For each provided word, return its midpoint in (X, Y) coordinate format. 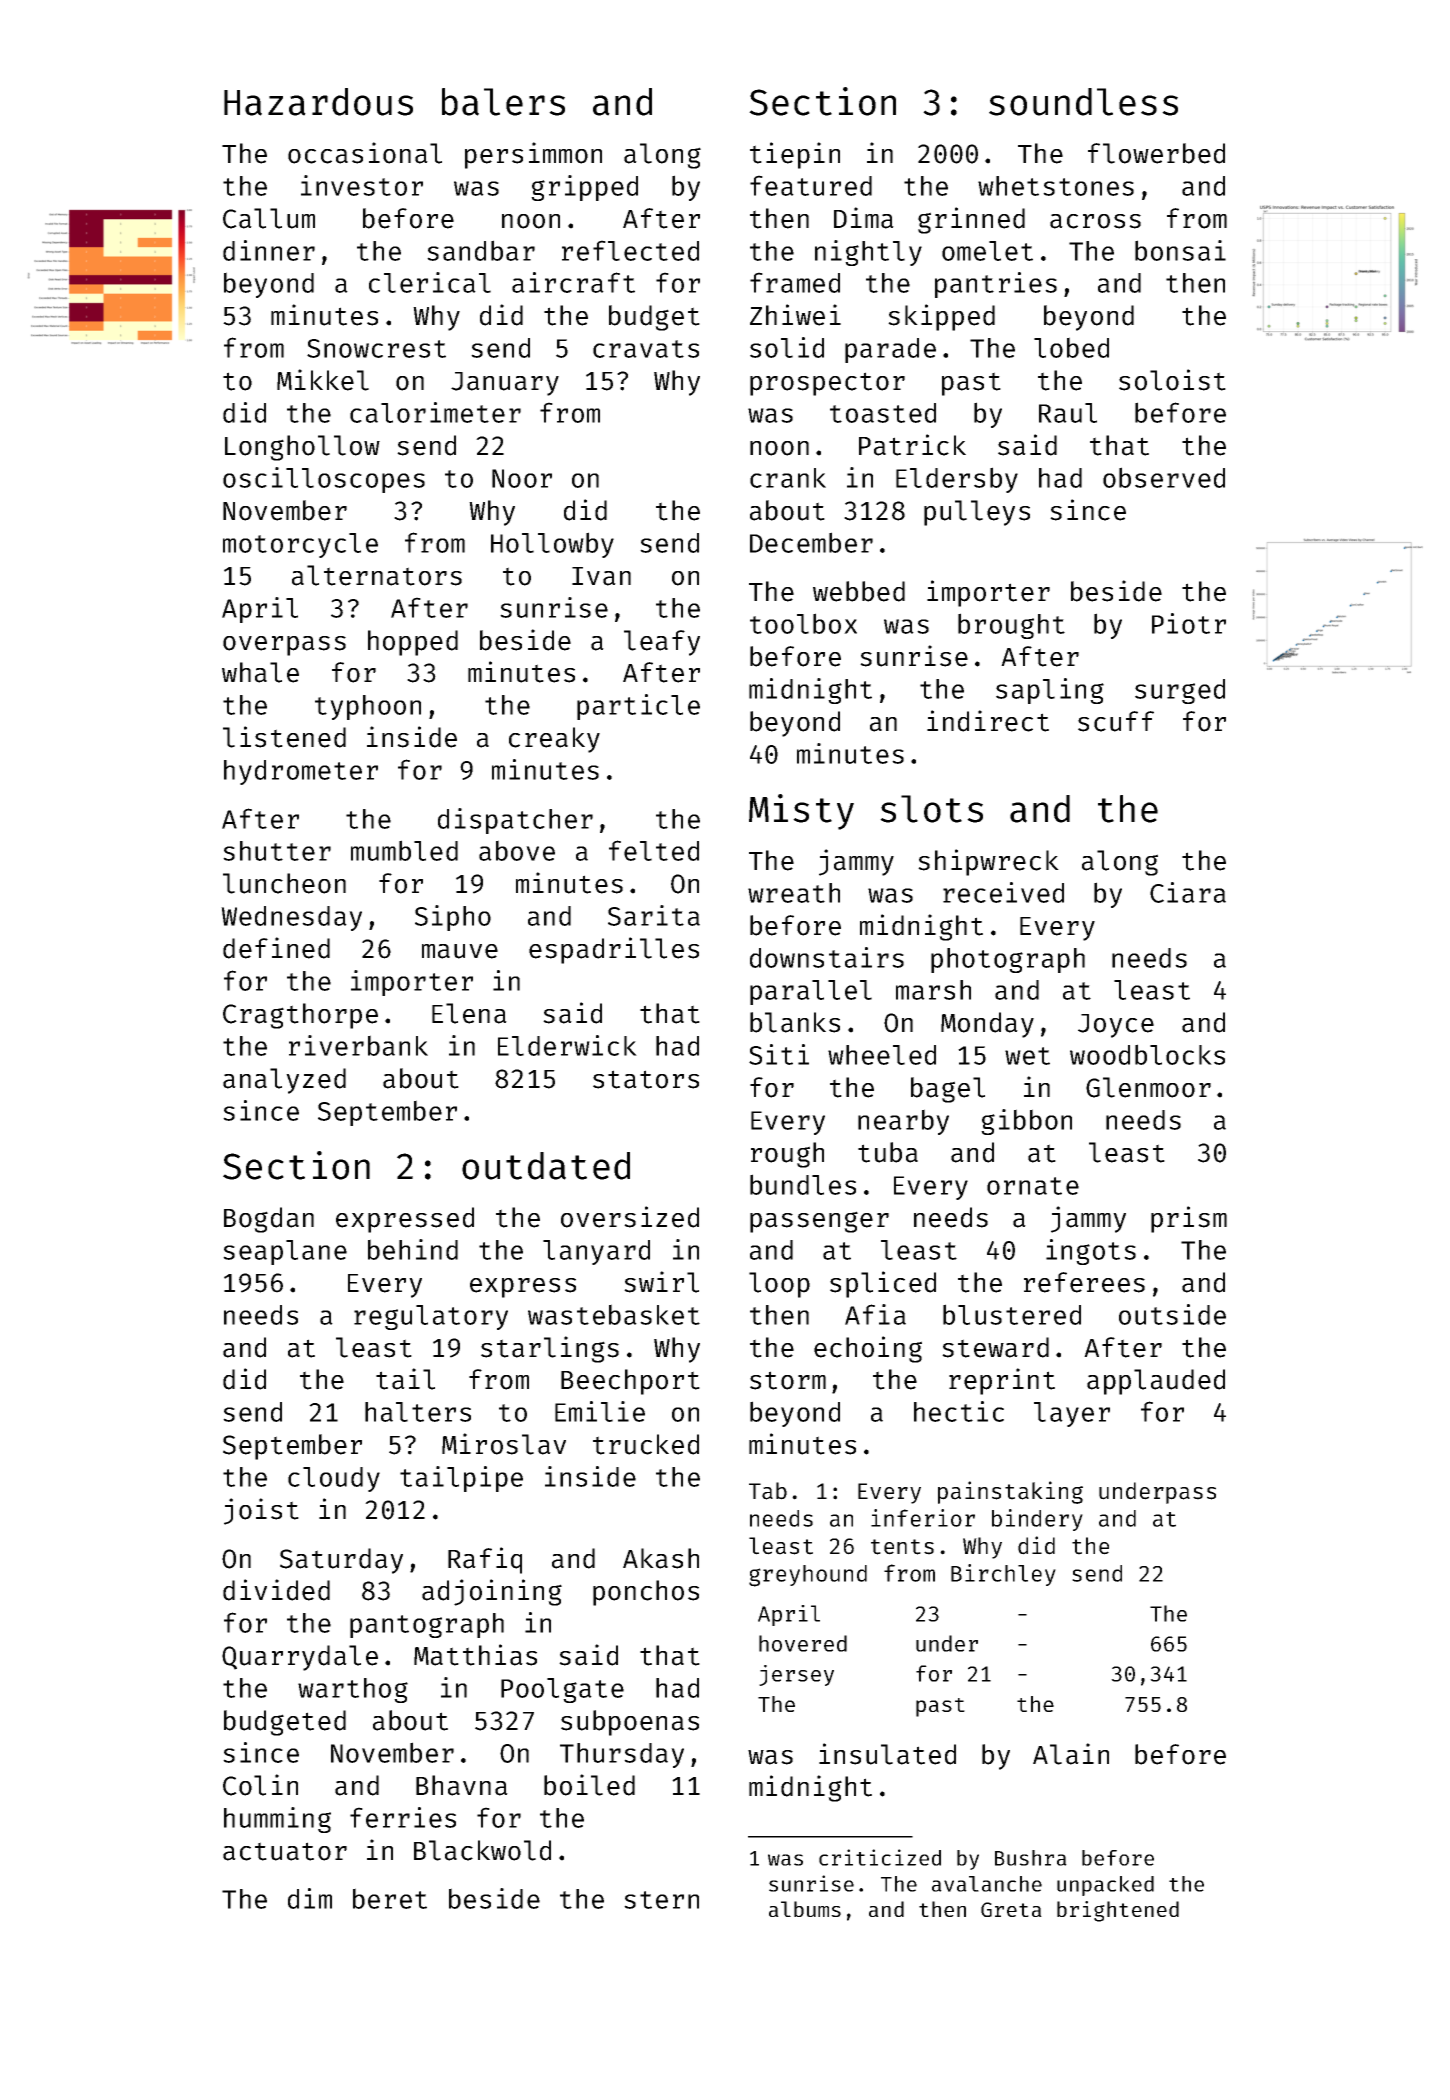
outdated (546, 1166)
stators (646, 1079)
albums (805, 1909)
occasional (365, 153)
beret (390, 1898)
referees (1084, 1282)
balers (503, 102)
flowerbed (1156, 153)
